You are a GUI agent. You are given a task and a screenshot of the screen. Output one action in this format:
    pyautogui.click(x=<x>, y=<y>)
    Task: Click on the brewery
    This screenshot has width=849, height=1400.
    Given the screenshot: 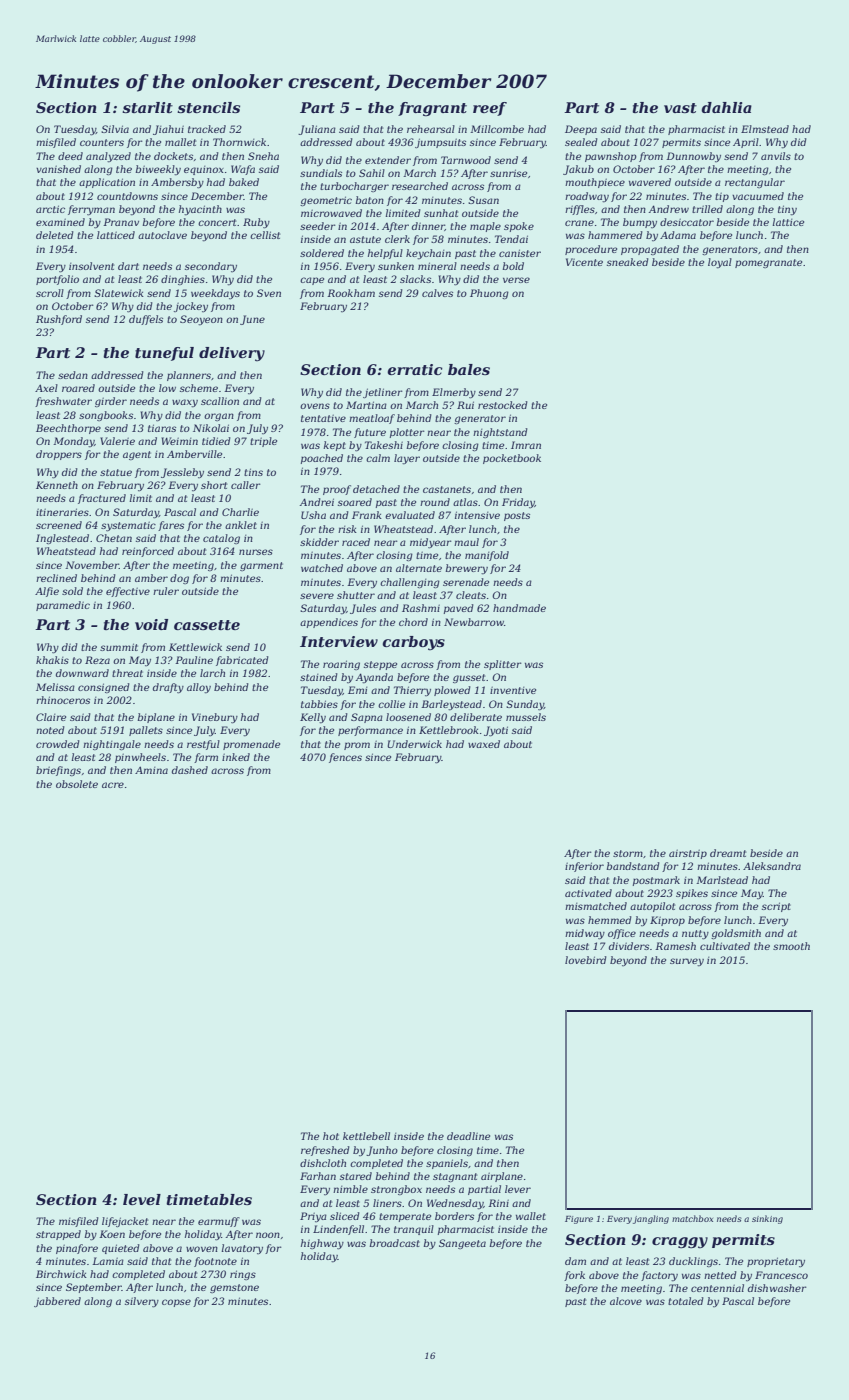 What is the action you would take?
    pyautogui.click(x=467, y=569)
